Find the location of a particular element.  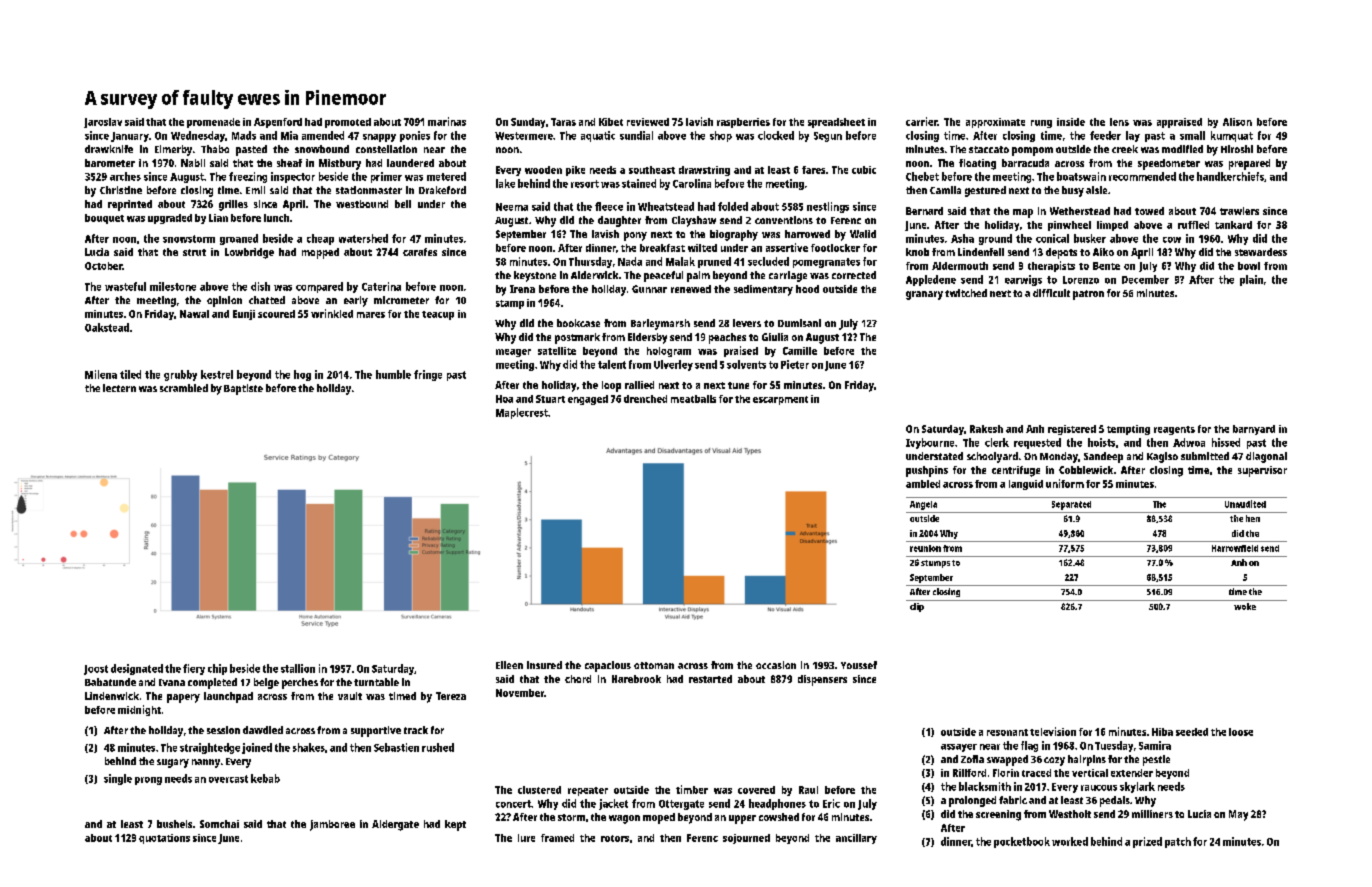

clocked is located at coordinates (776, 135).
